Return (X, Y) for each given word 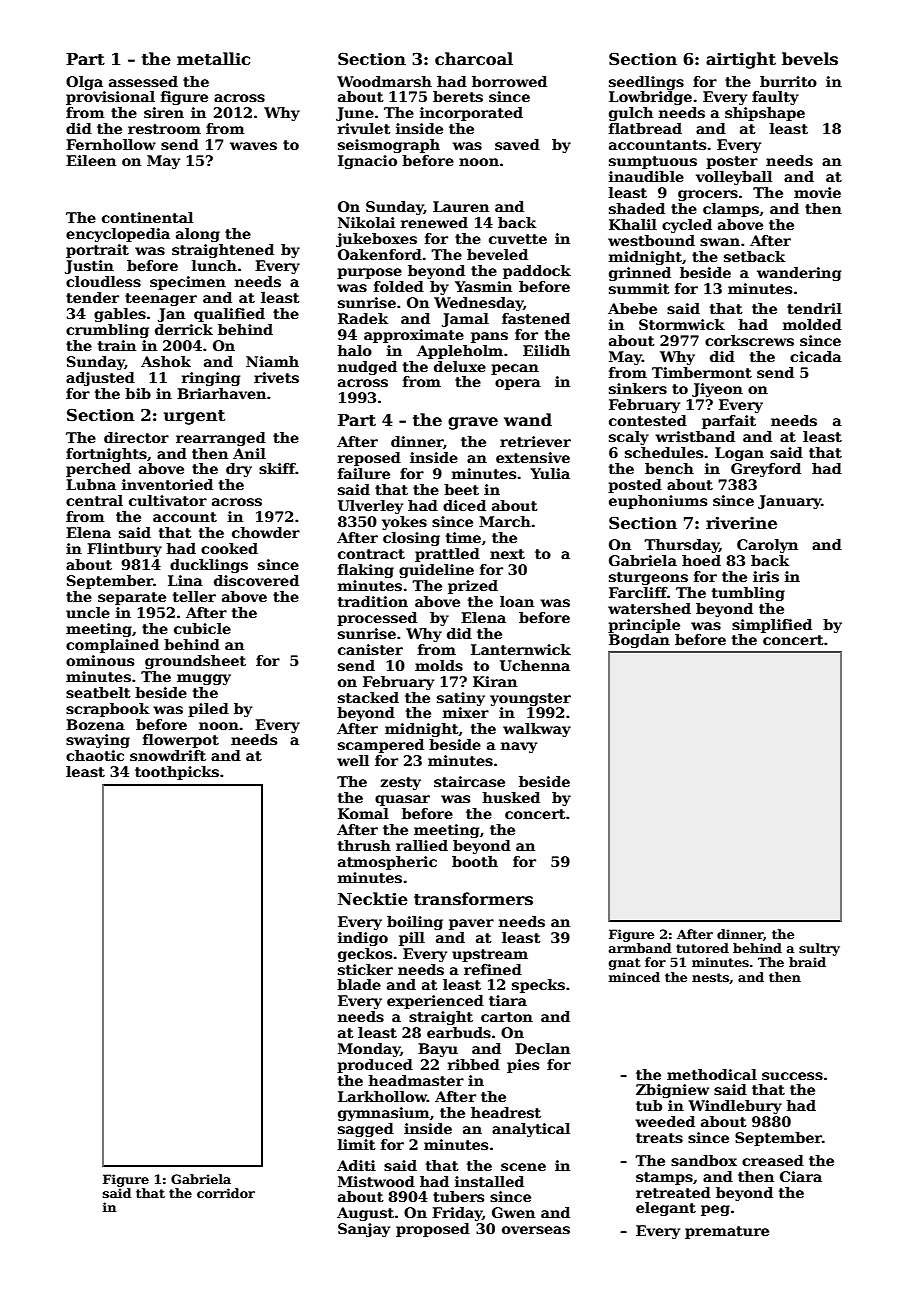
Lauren (461, 206)
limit (357, 1144)
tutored (702, 948)
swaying (98, 741)
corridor (226, 1193)
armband (640, 948)
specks (538, 986)
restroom (164, 129)
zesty (400, 783)
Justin (89, 267)
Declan (542, 1048)
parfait (729, 422)
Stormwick (682, 324)
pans (489, 337)
